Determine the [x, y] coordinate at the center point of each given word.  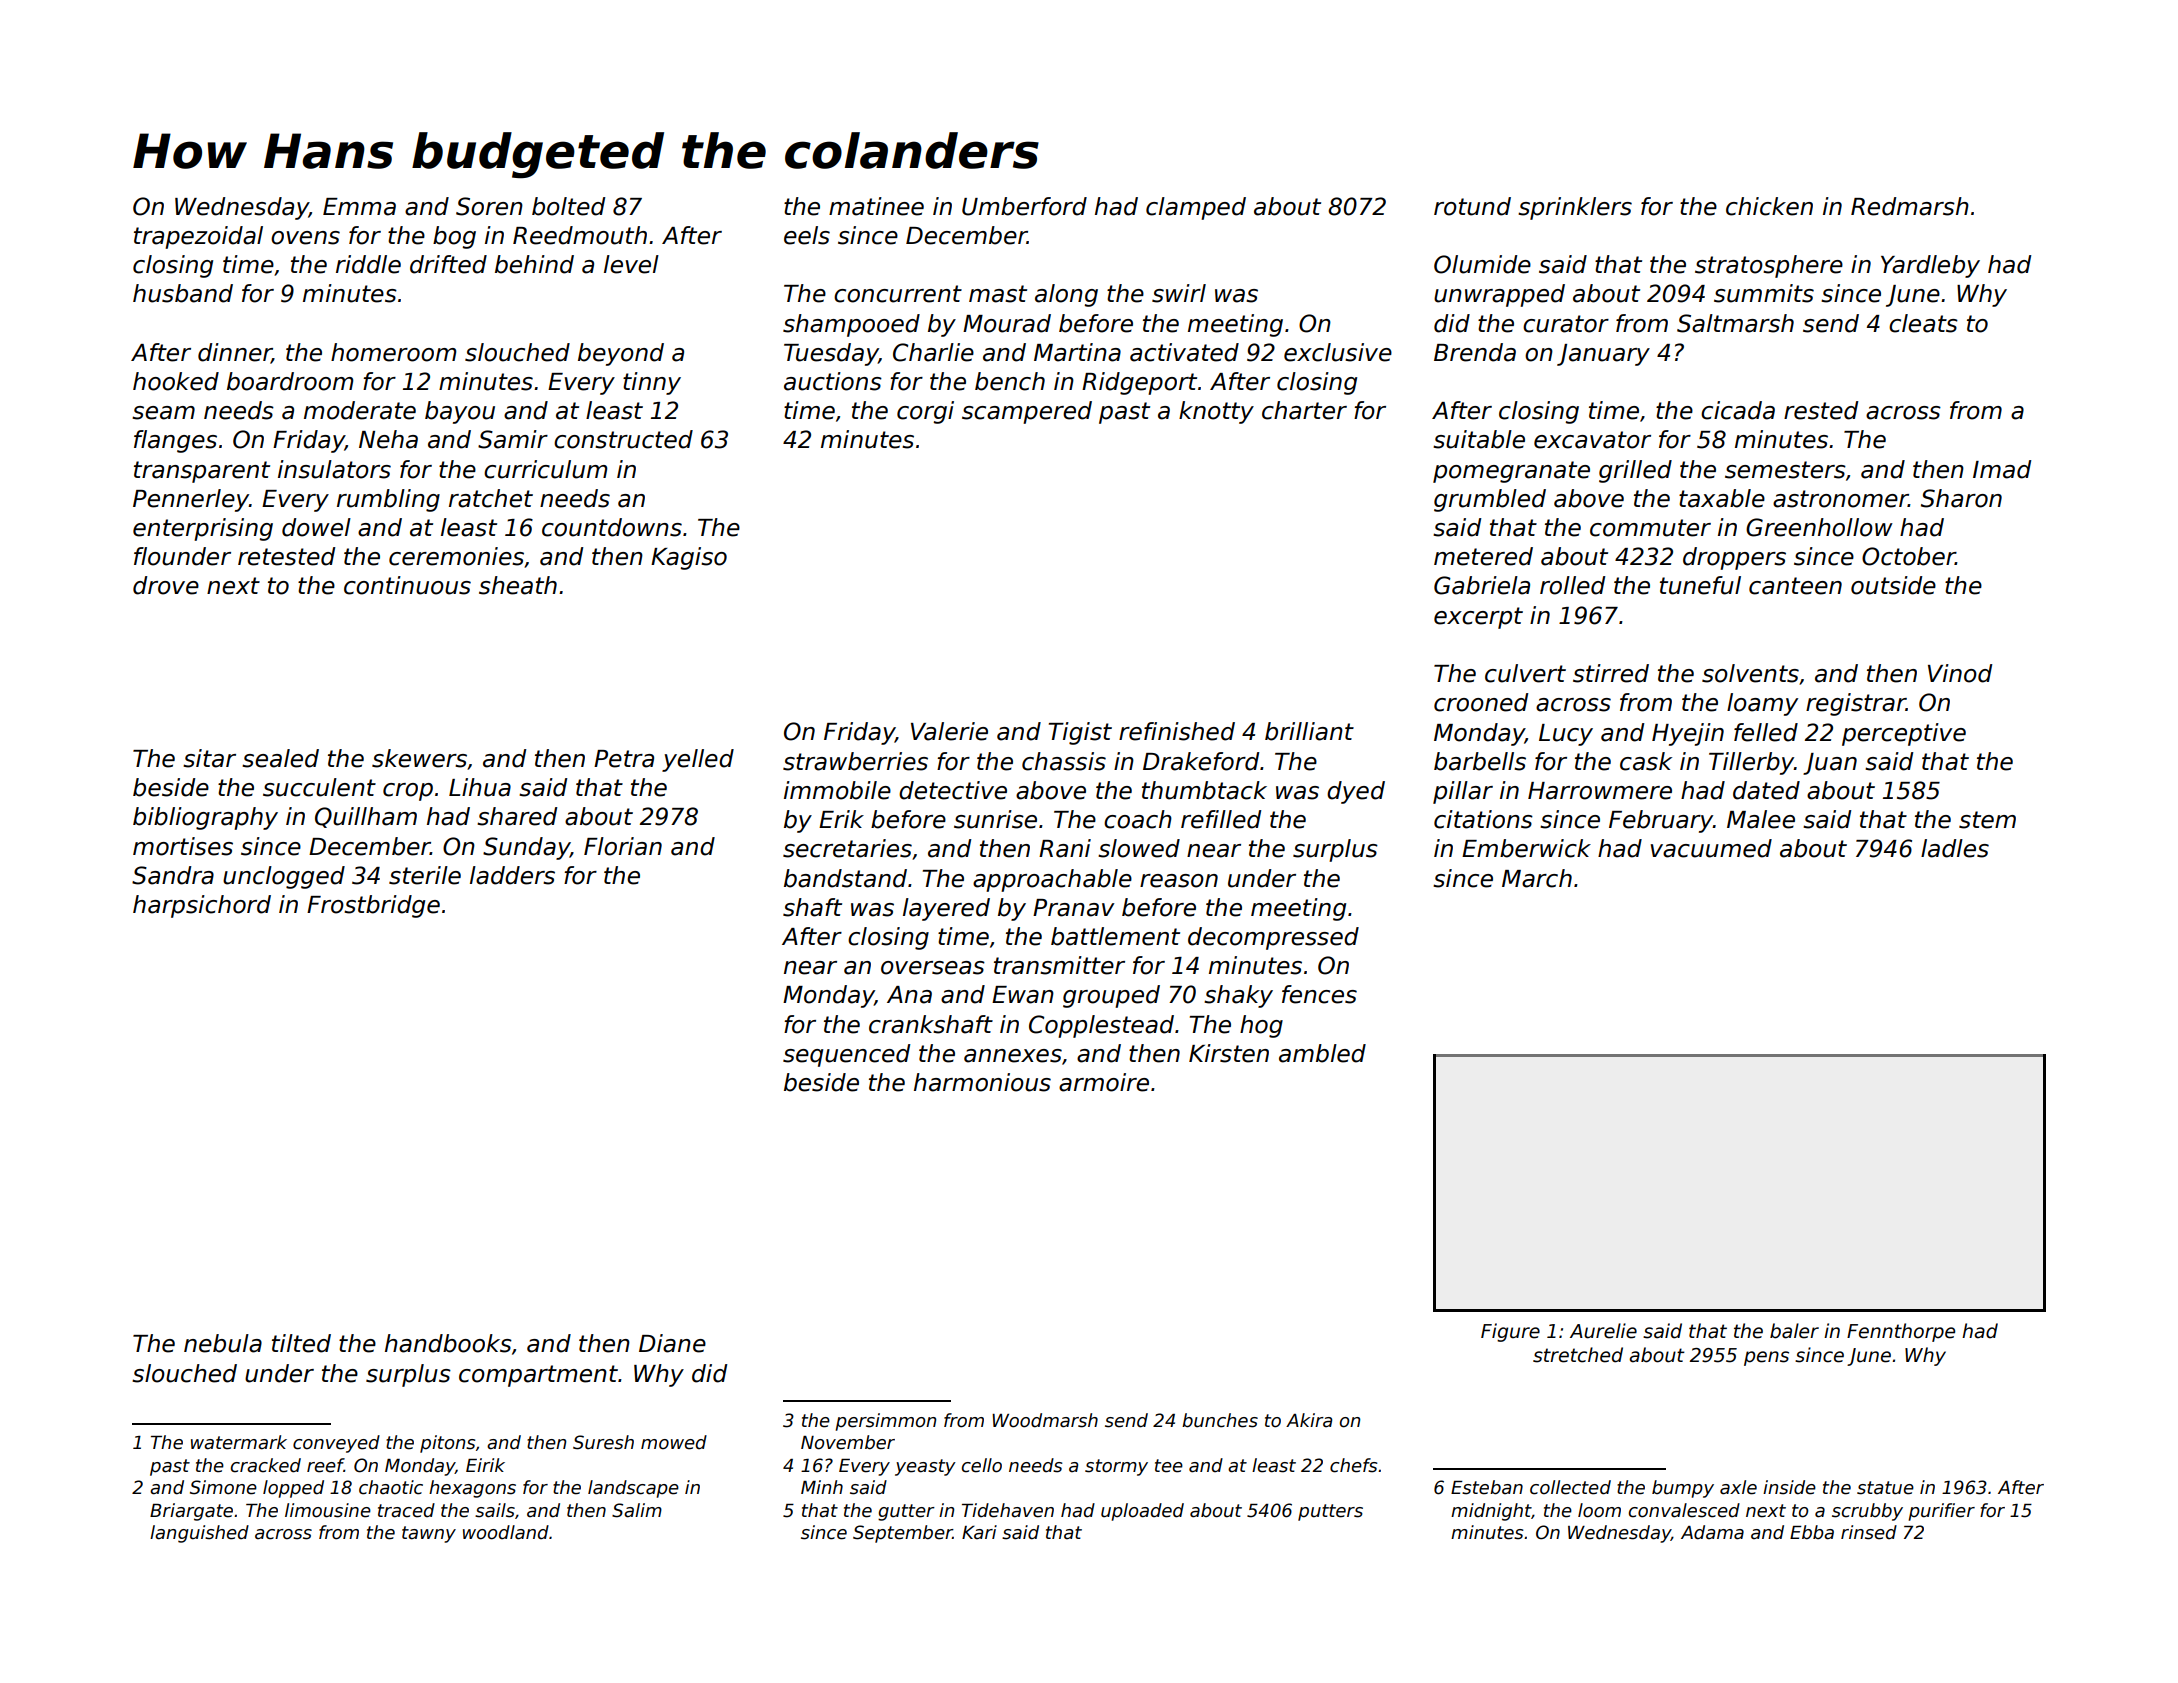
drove [166, 585]
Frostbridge [373, 906]
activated [1184, 352]
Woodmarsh [1045, 1420]
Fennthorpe [1901, 1332]
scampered [1027, 412]
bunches [1220, 1420]
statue [1885, 1488]
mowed [674, 1442]
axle [1738, 1487]
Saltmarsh [1735, 323]
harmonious [982, 1082]
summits [1764, 293]
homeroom [393, 352]
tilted [301, 1343]
